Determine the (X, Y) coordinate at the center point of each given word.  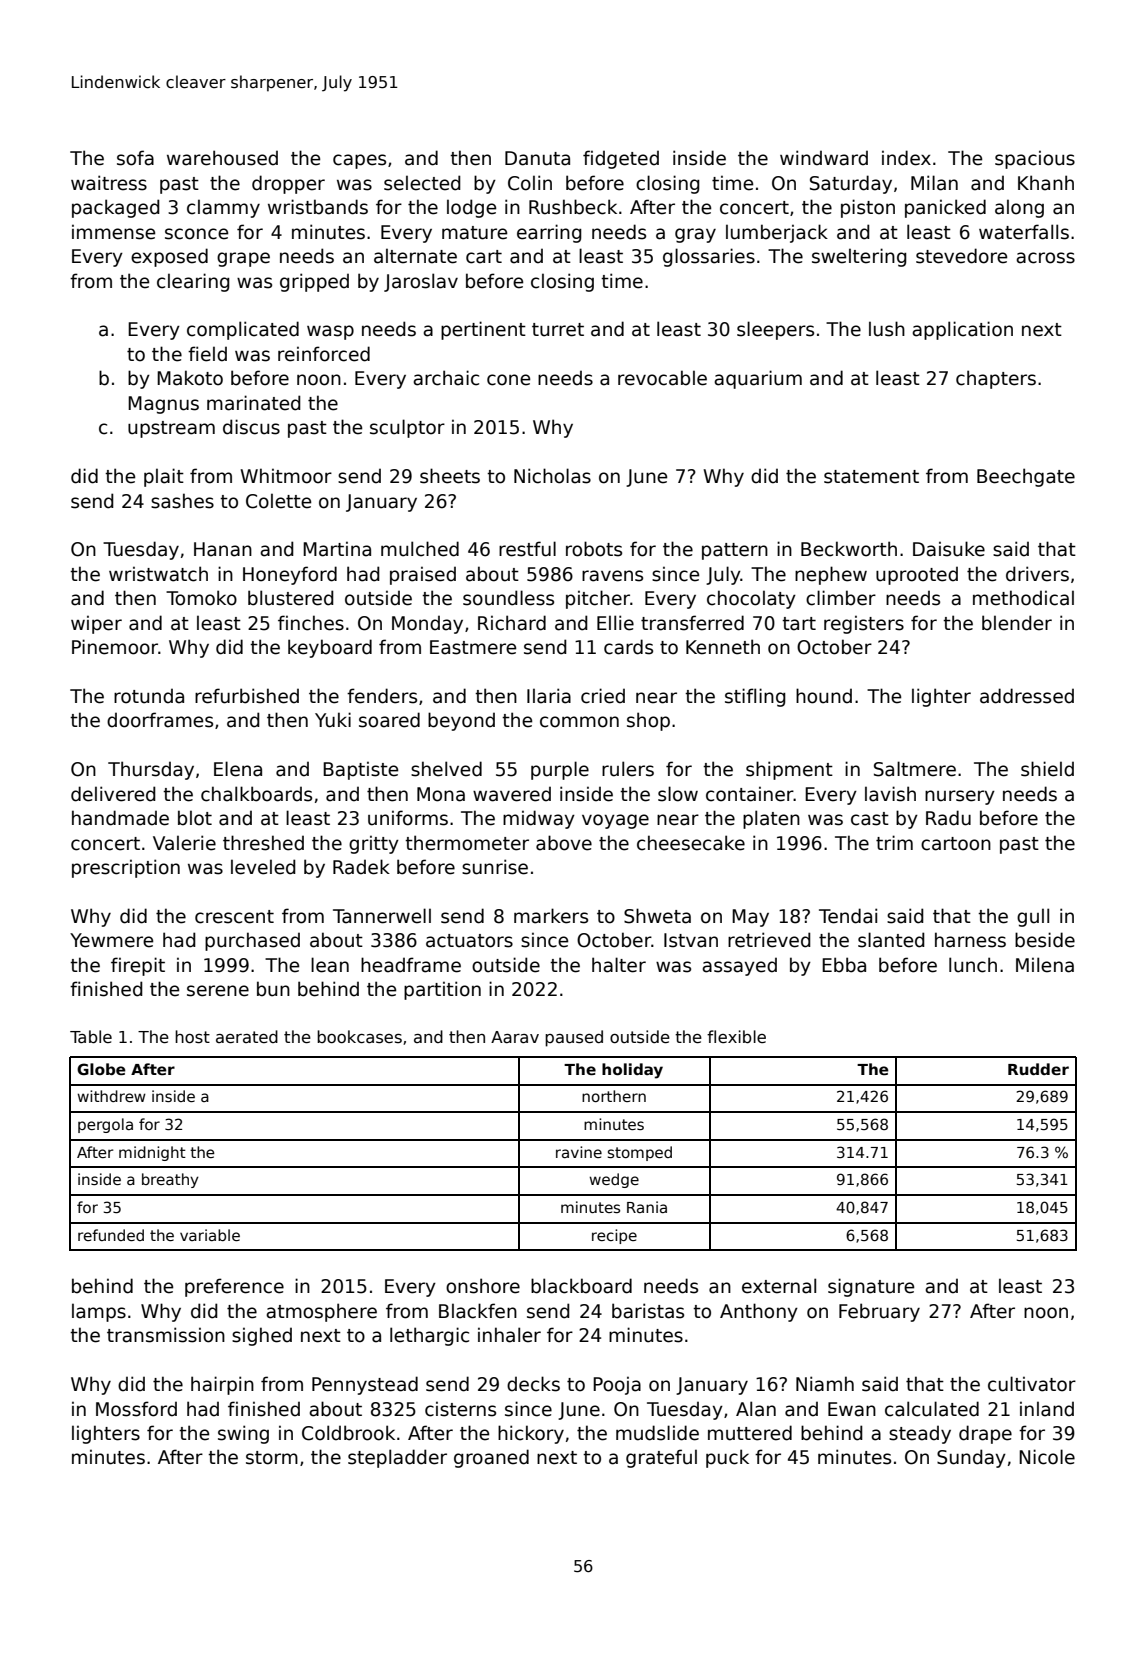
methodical (1023, 598)
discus (251, 427)
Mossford (136, 1409)
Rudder (1038, 1069)
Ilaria (549, 696)
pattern (735, 551)
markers (551, 916)
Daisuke (949, 549)
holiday (632, 1071)
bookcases (359, 1037)
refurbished (247, 696)
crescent (234, 917)
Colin (530, 183)
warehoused (222, 158)
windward (824, 158)
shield (1047, 769)
